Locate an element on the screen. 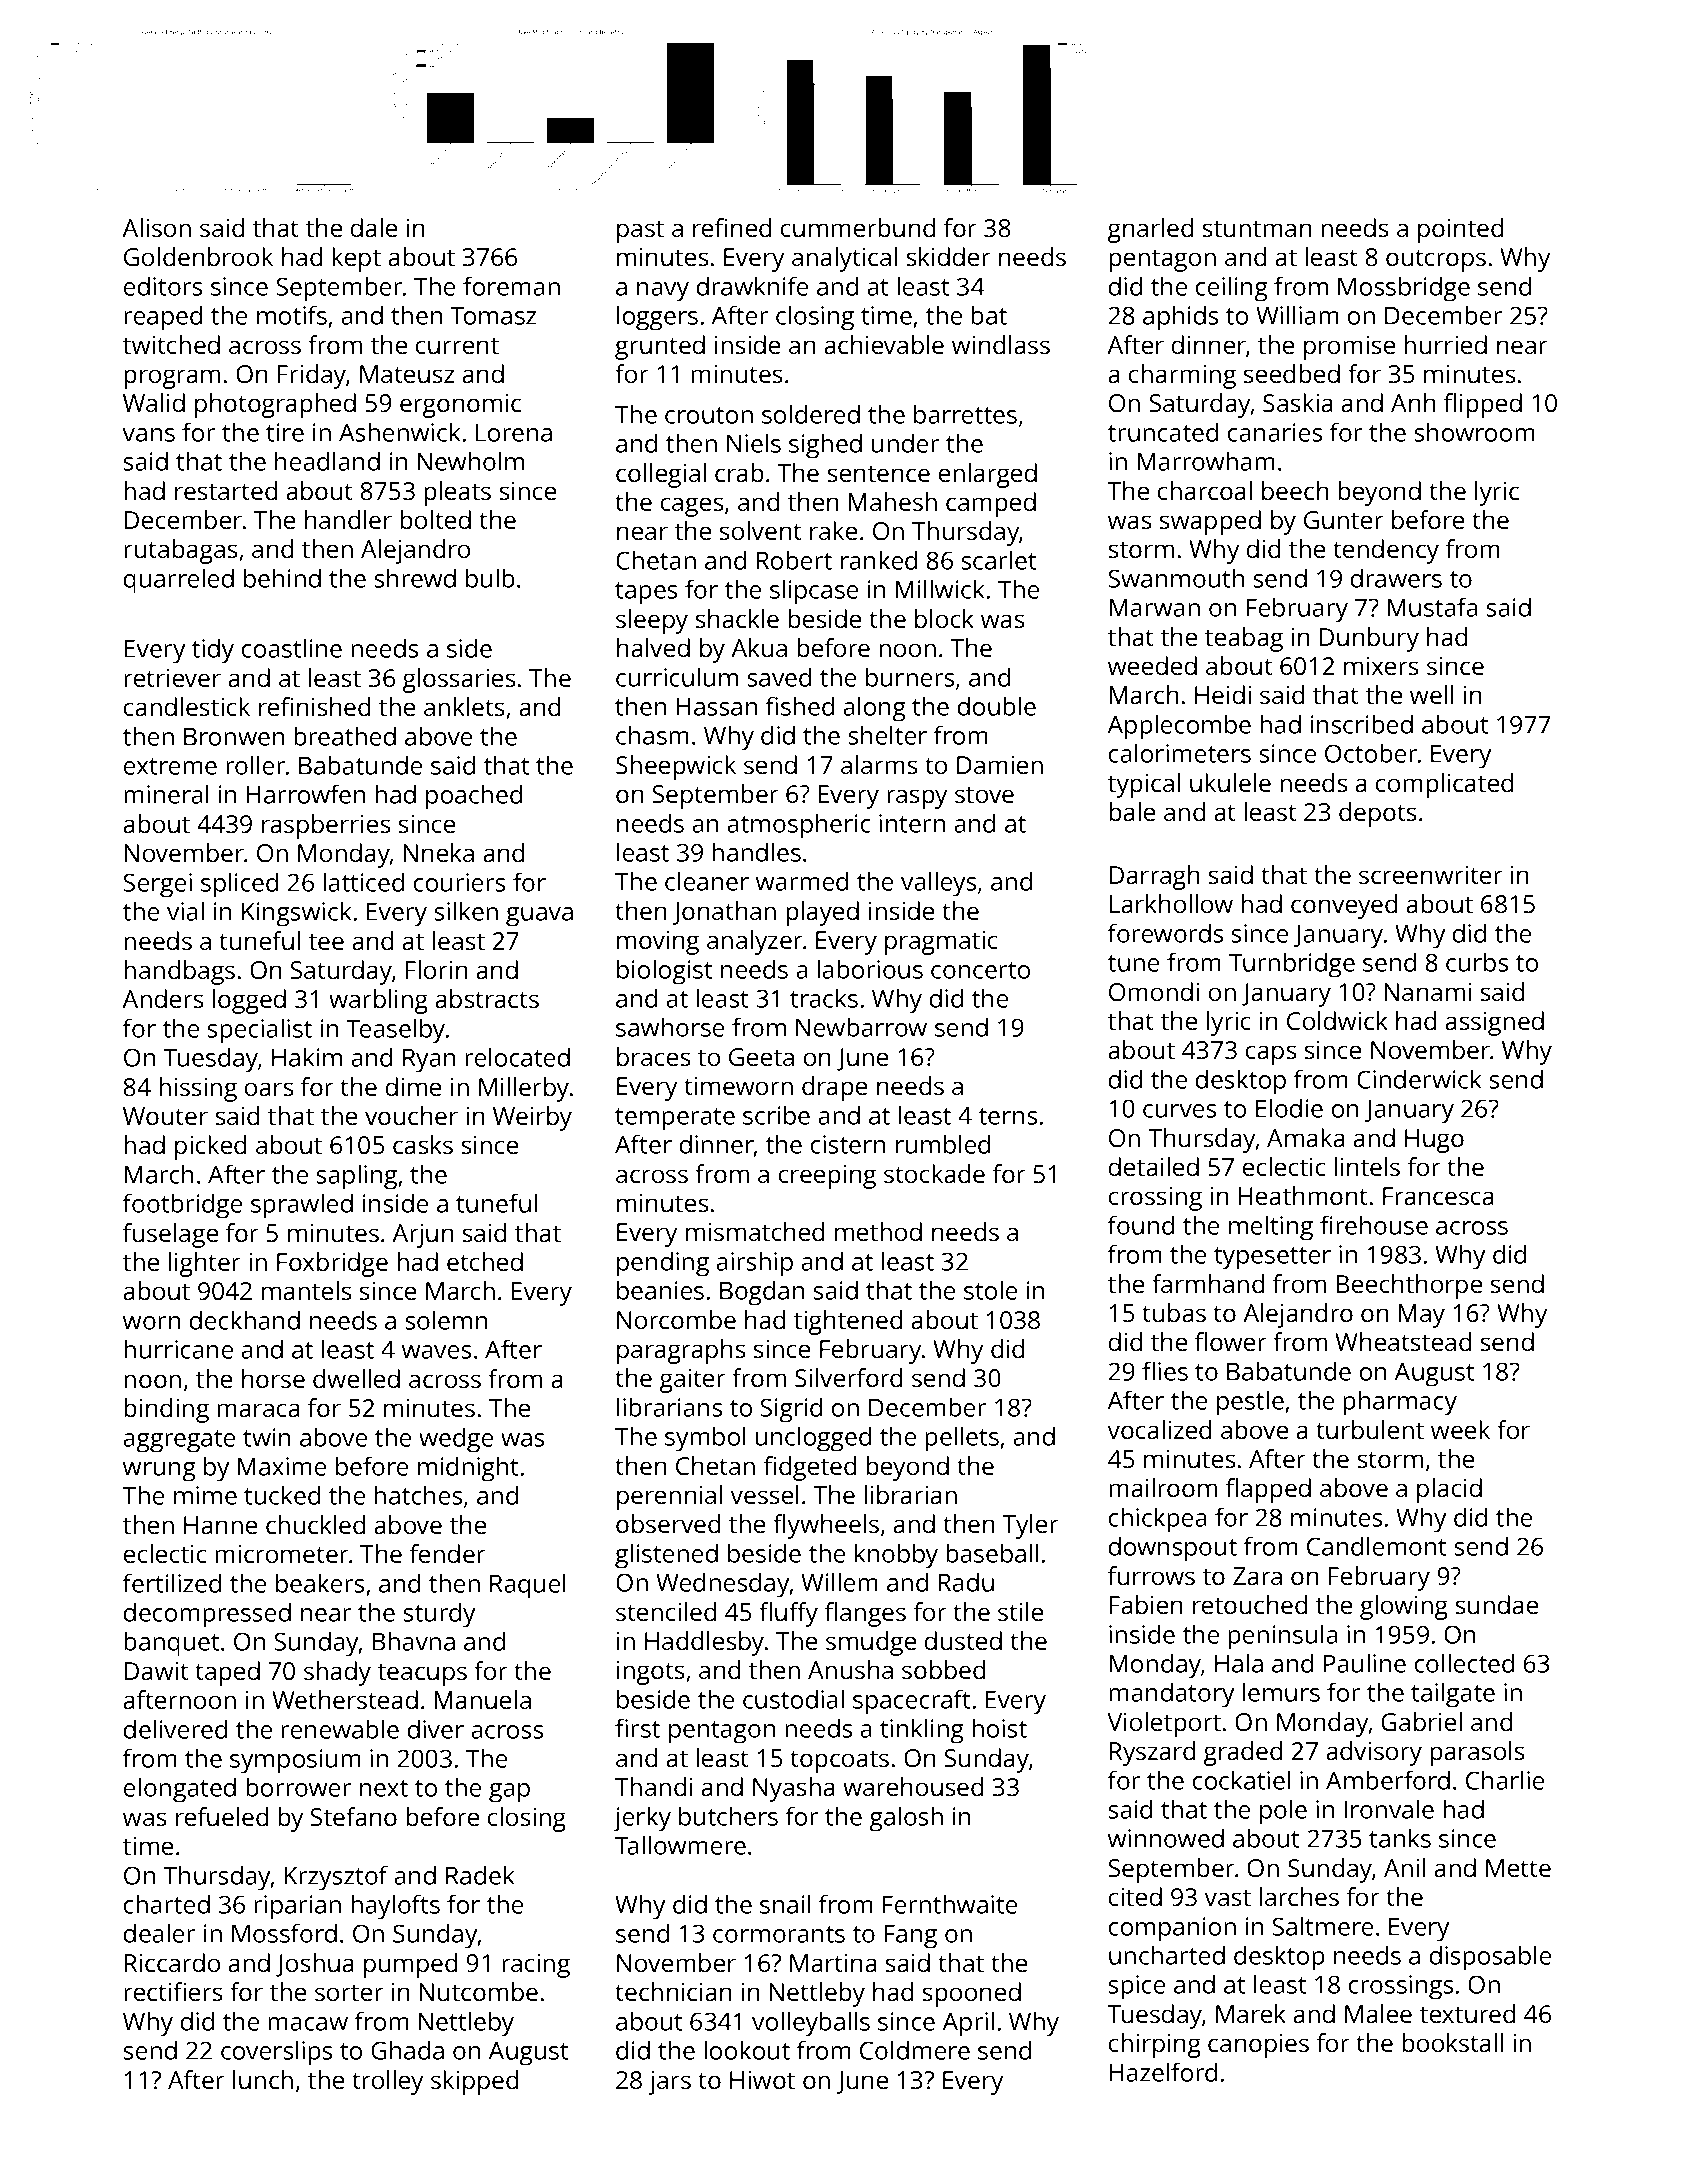  valleys is located at coordinates (938, 884).
